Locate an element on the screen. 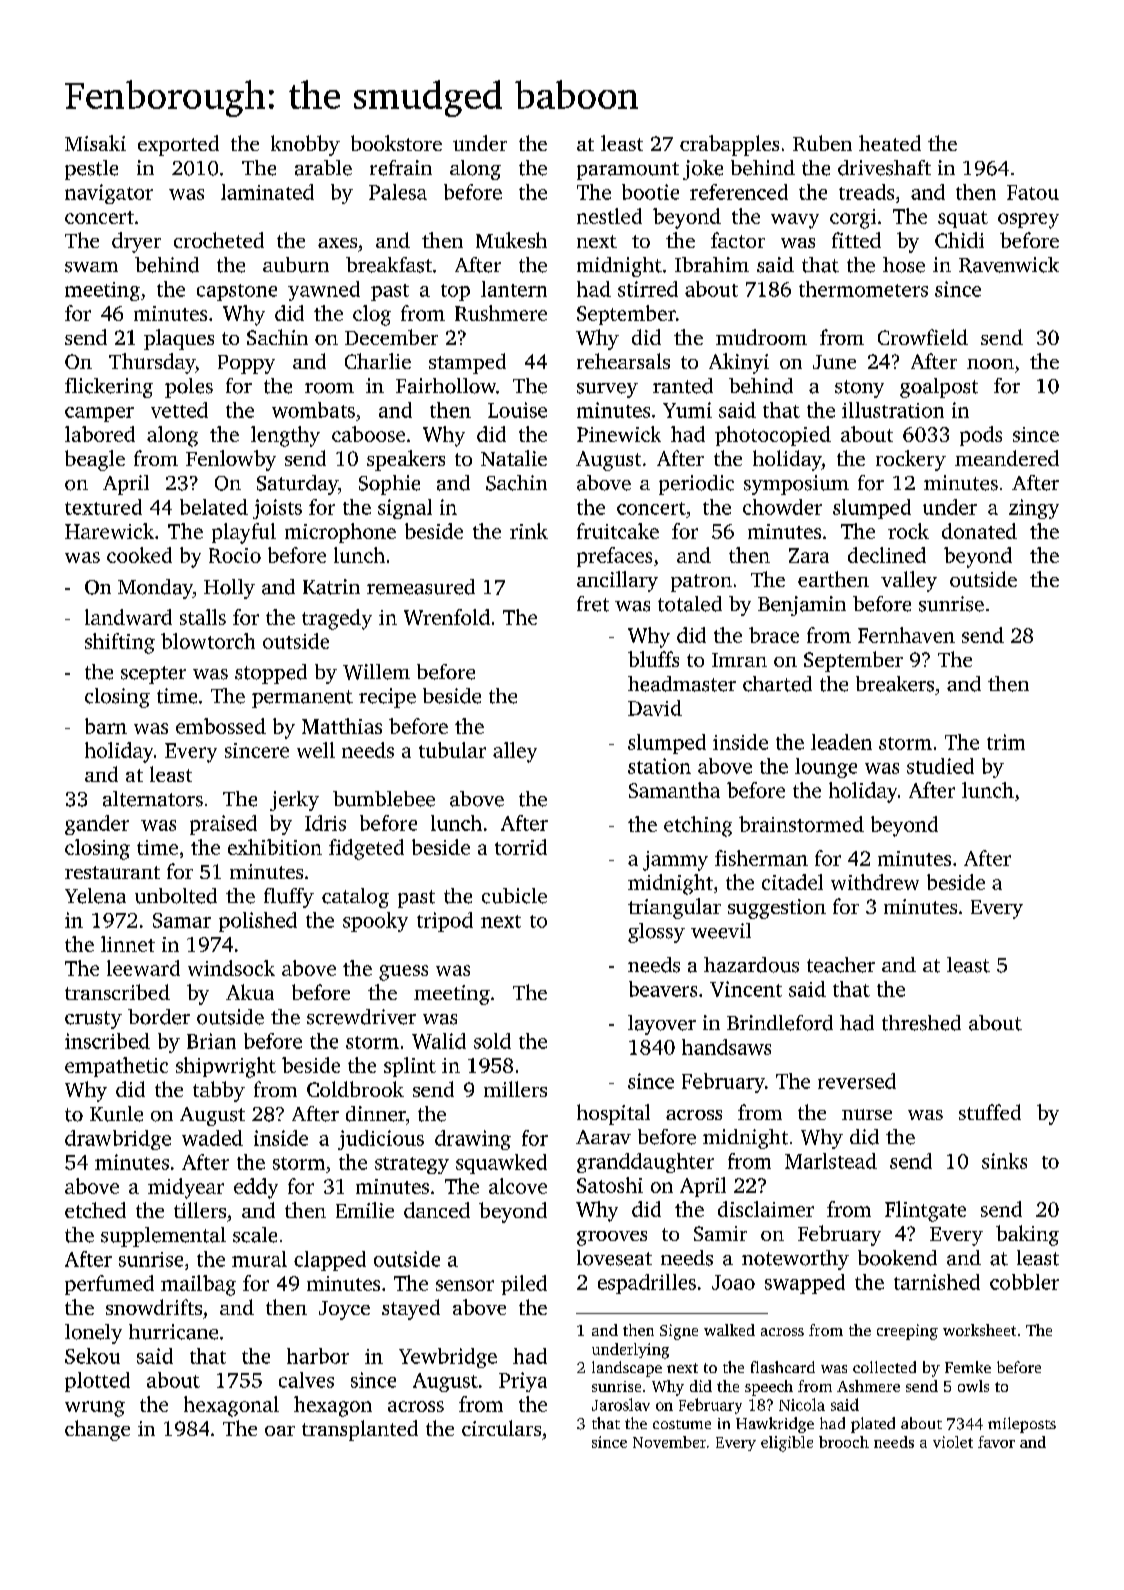 The height and width of the screenshot is (1590, 1124). creeping is located at coordinates (907, 1332).
